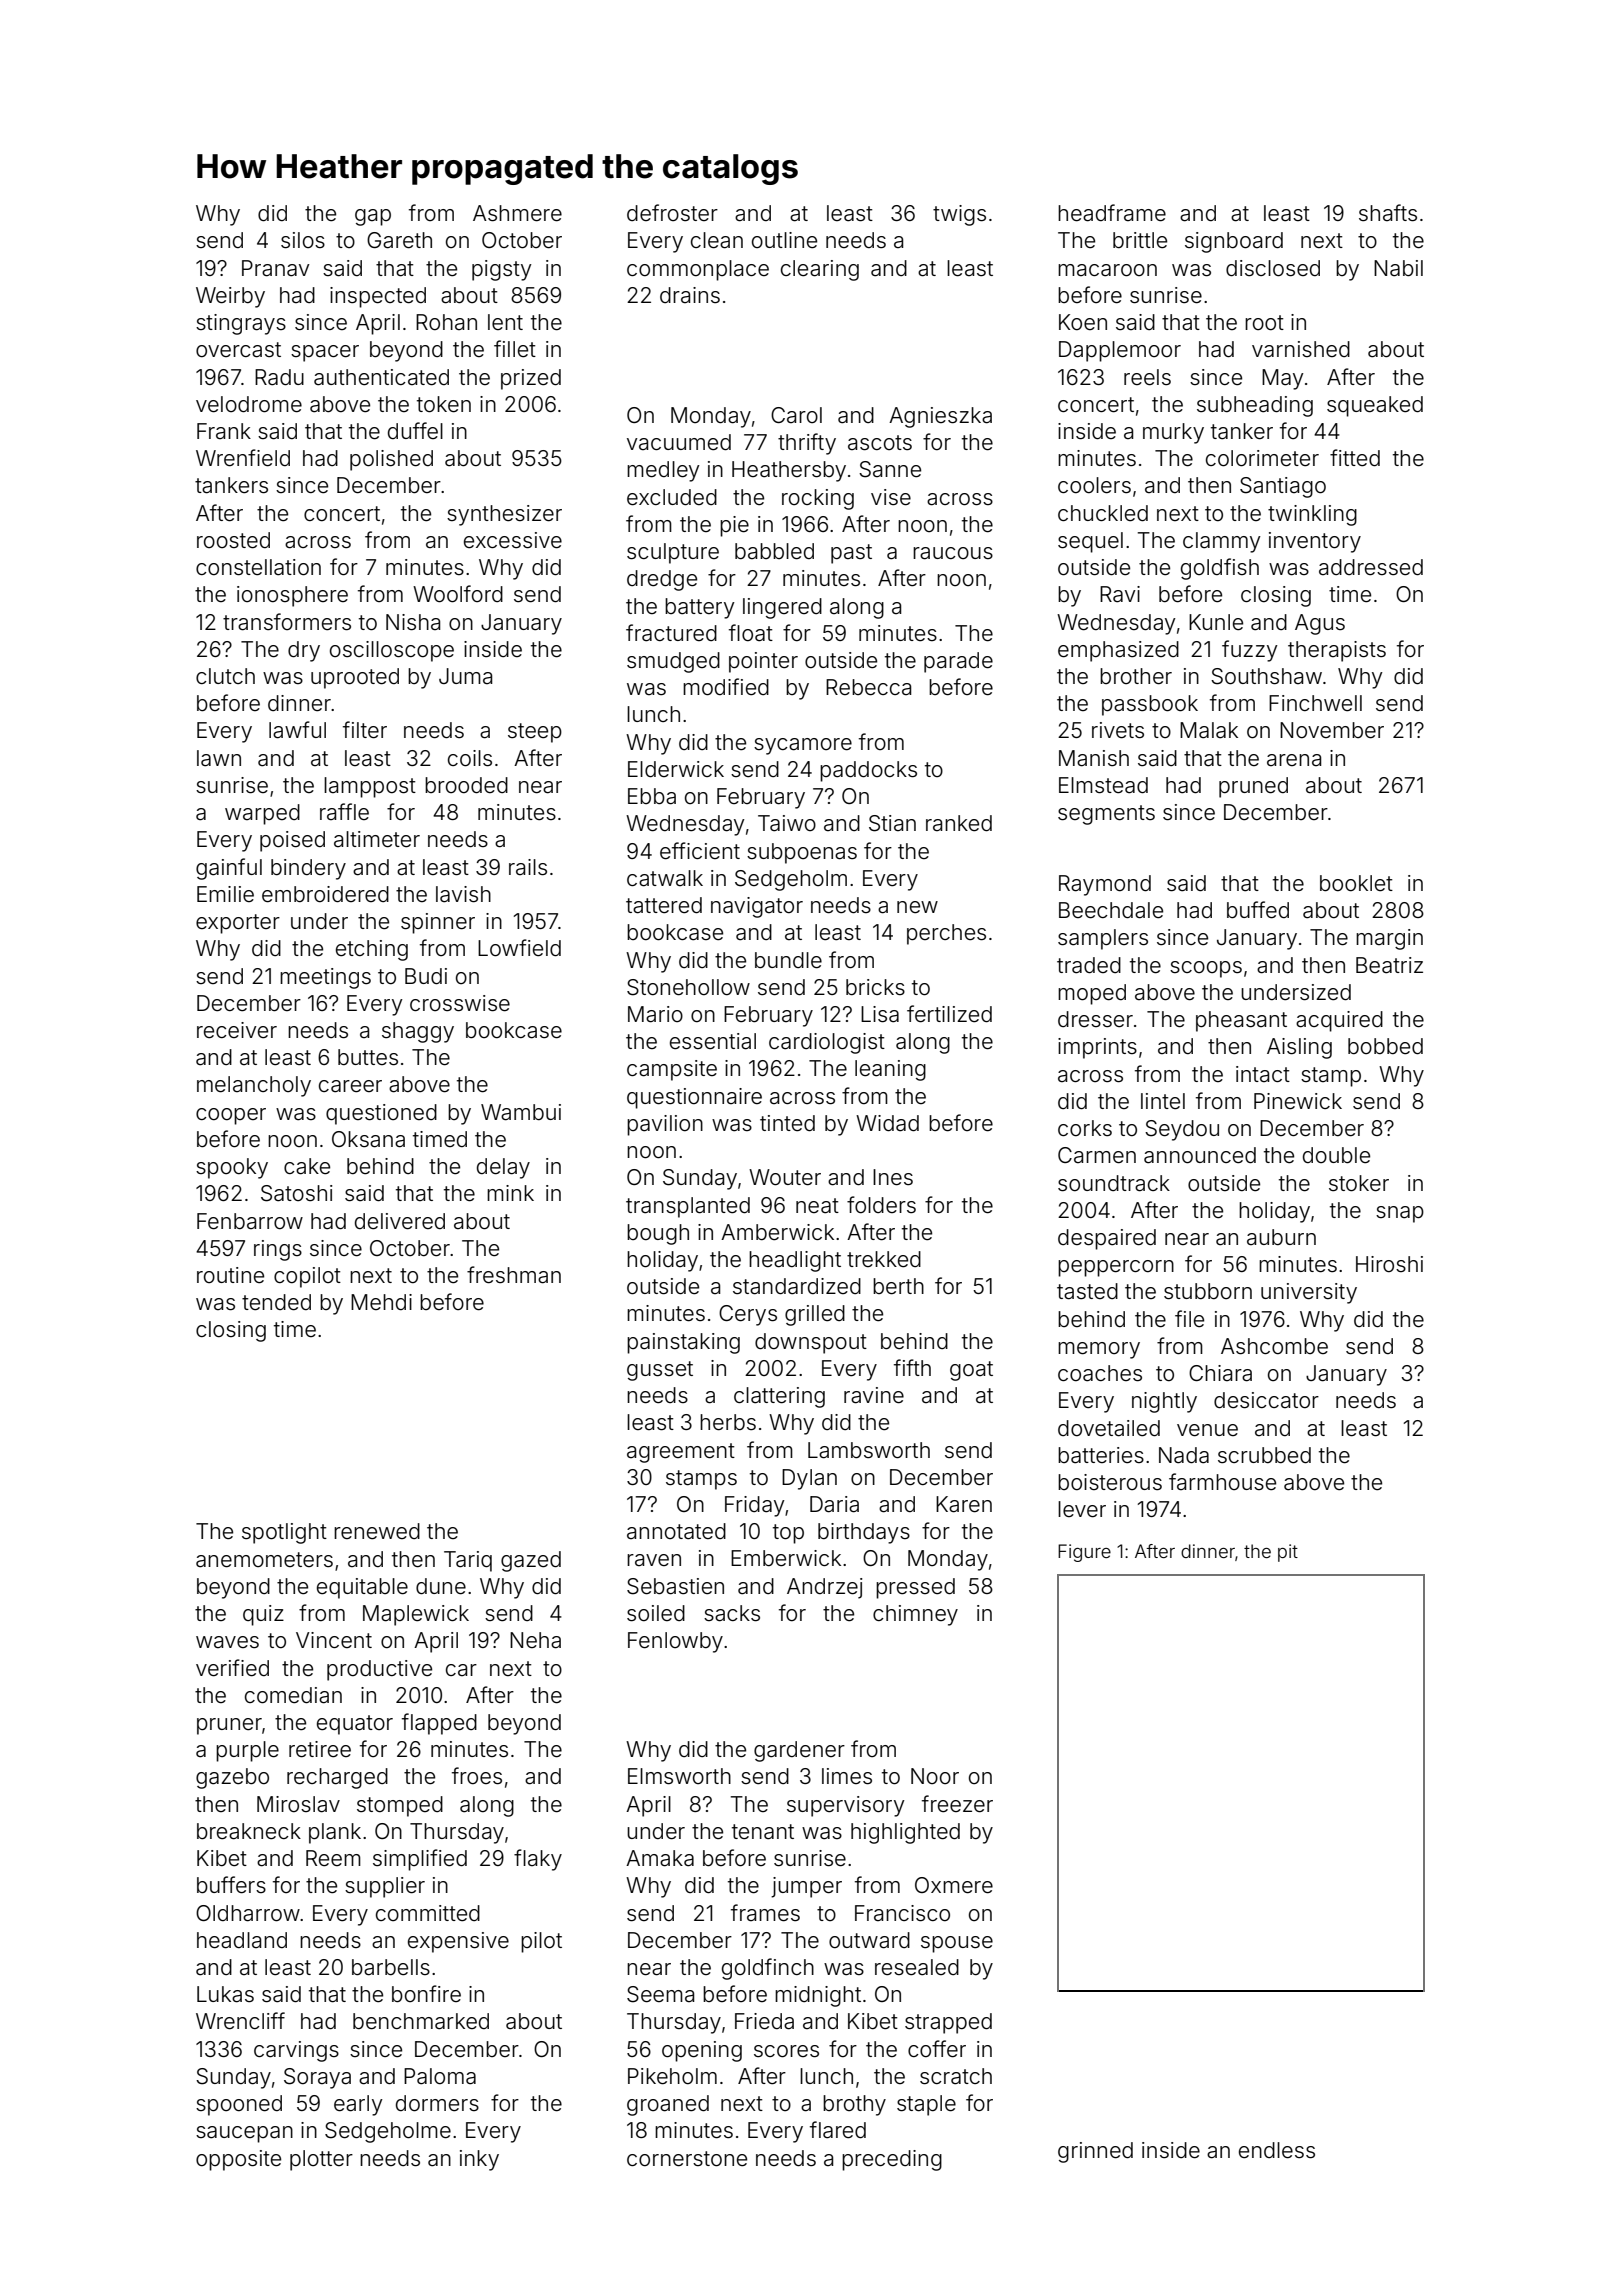 This document has width=1620, height=2292. Describe the element at coordinates (915, 1588) in the document. I see `pressed` at that location.
